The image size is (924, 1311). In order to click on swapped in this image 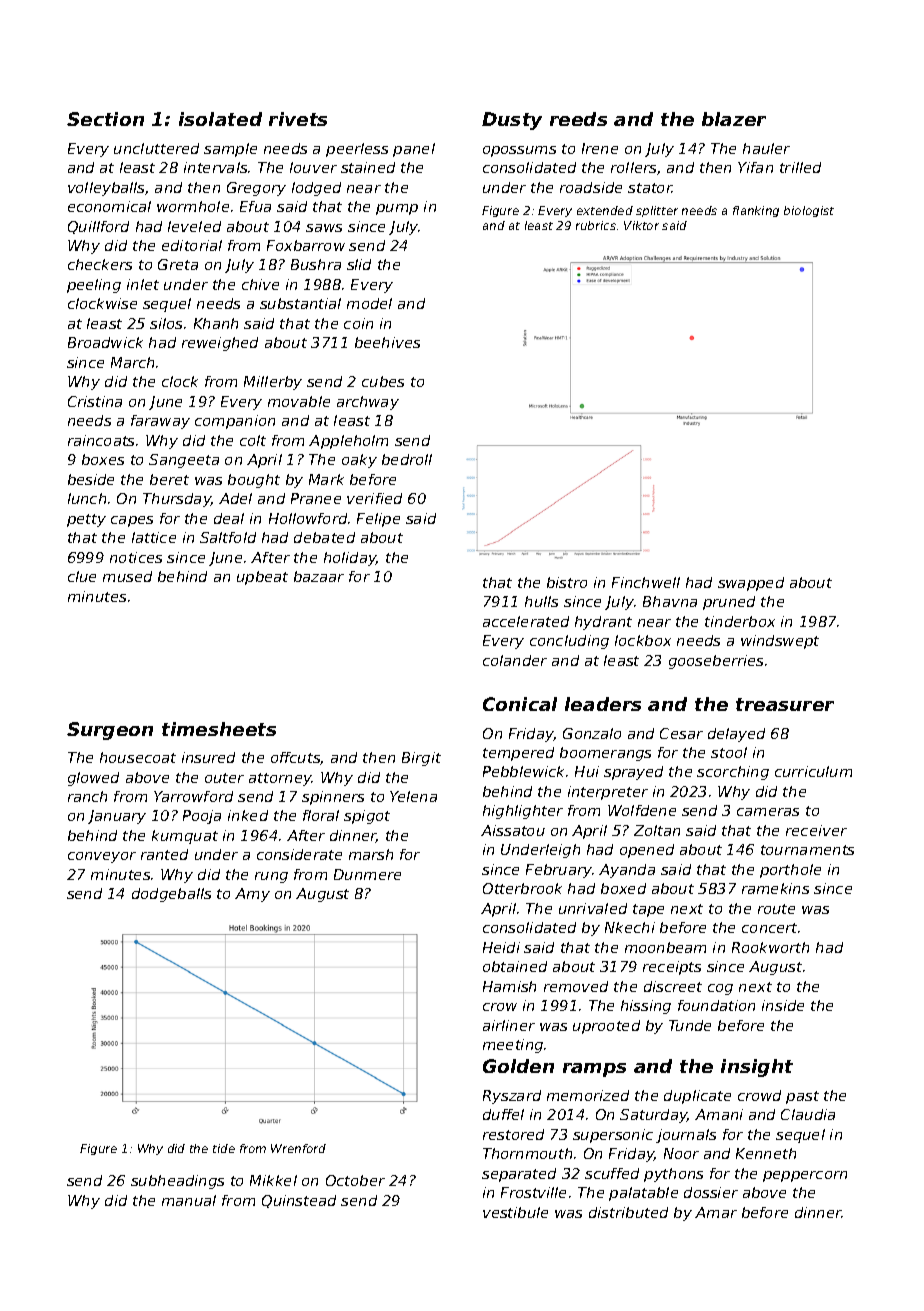, I will do `click(751, 584)`.
